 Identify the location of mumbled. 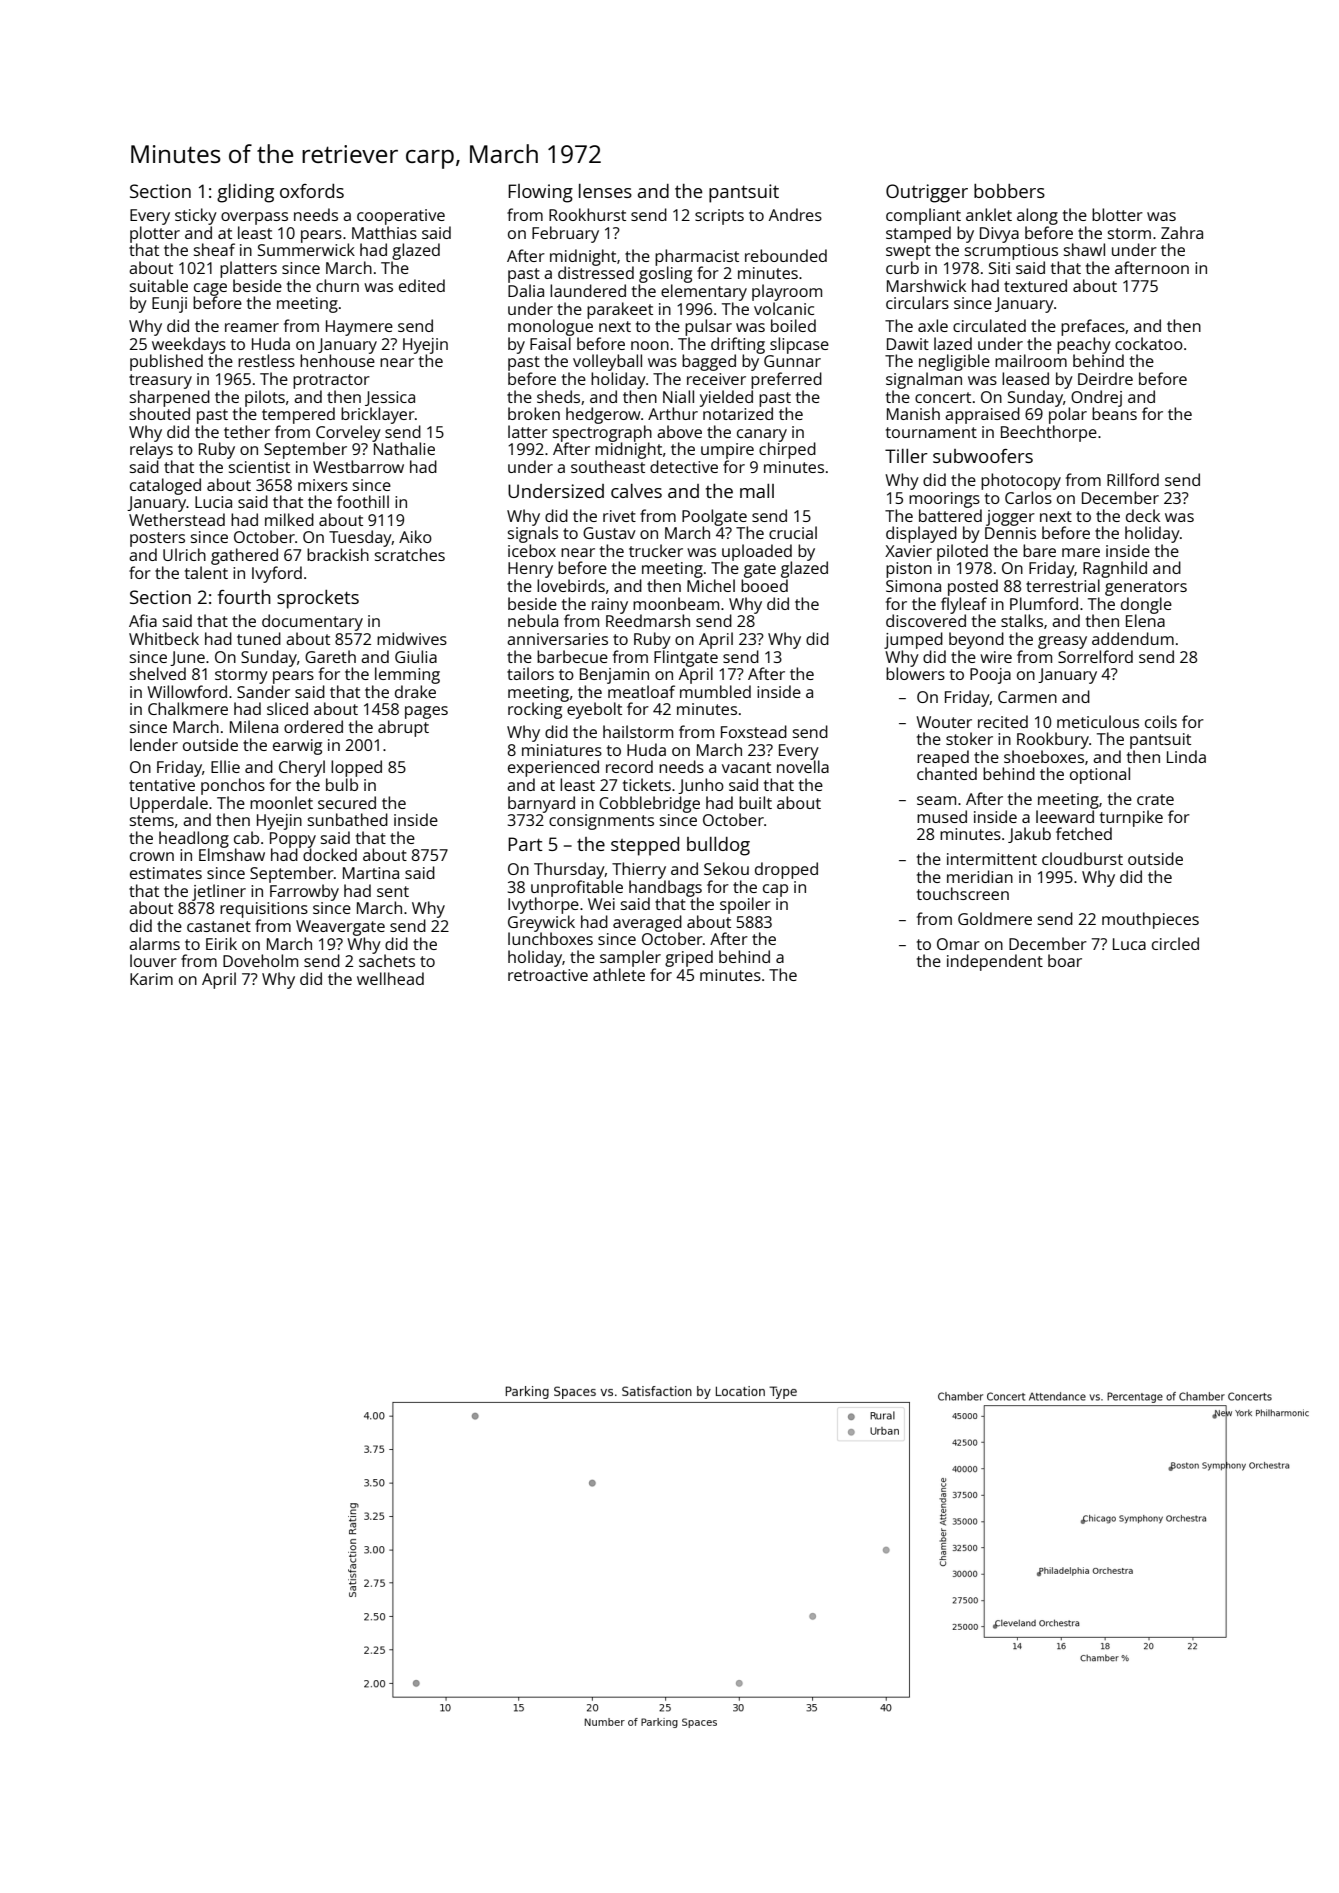
(715, 691).
